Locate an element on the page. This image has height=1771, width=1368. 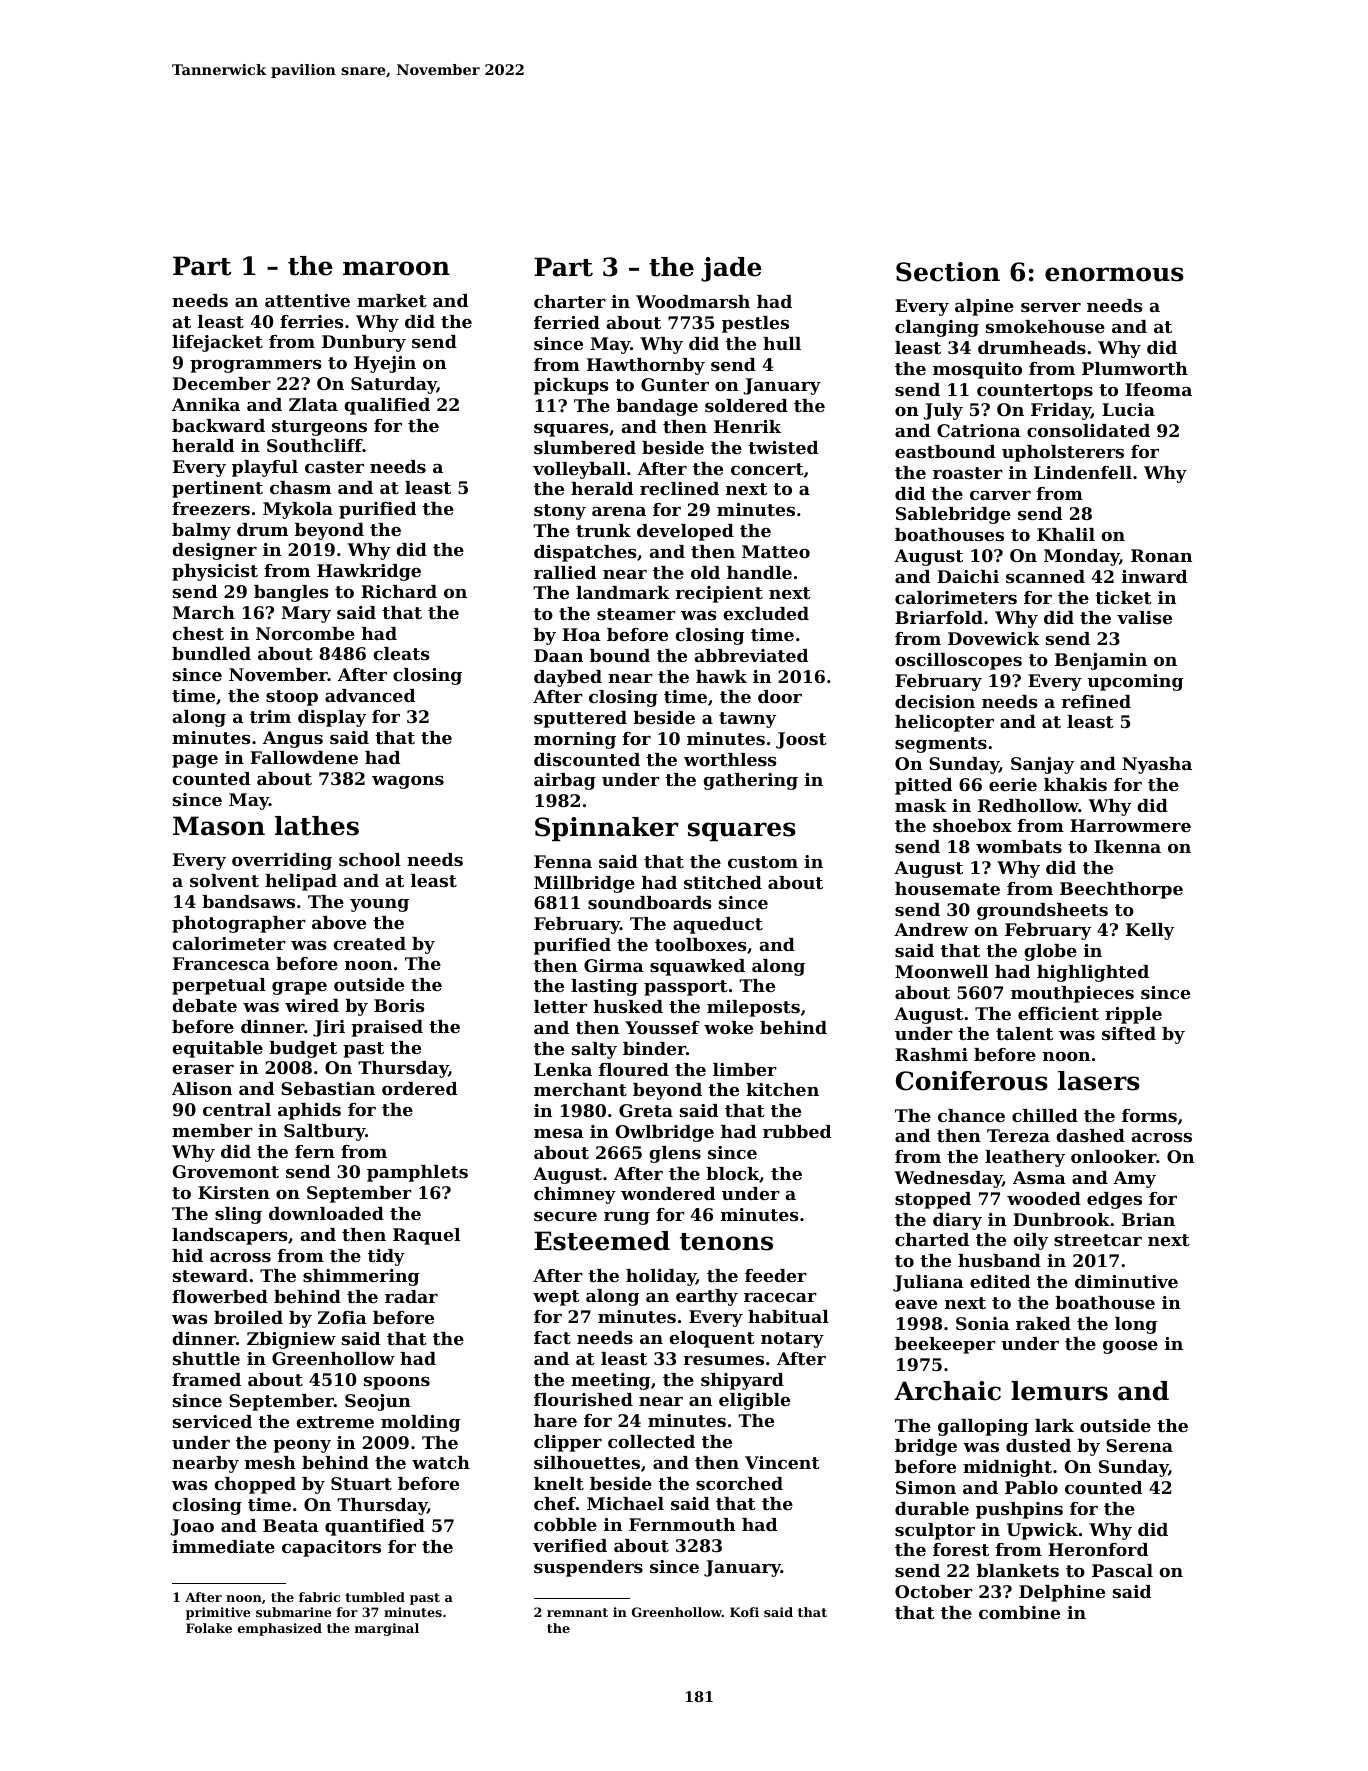
lemurs is located at coordinates (1059, 1391).
